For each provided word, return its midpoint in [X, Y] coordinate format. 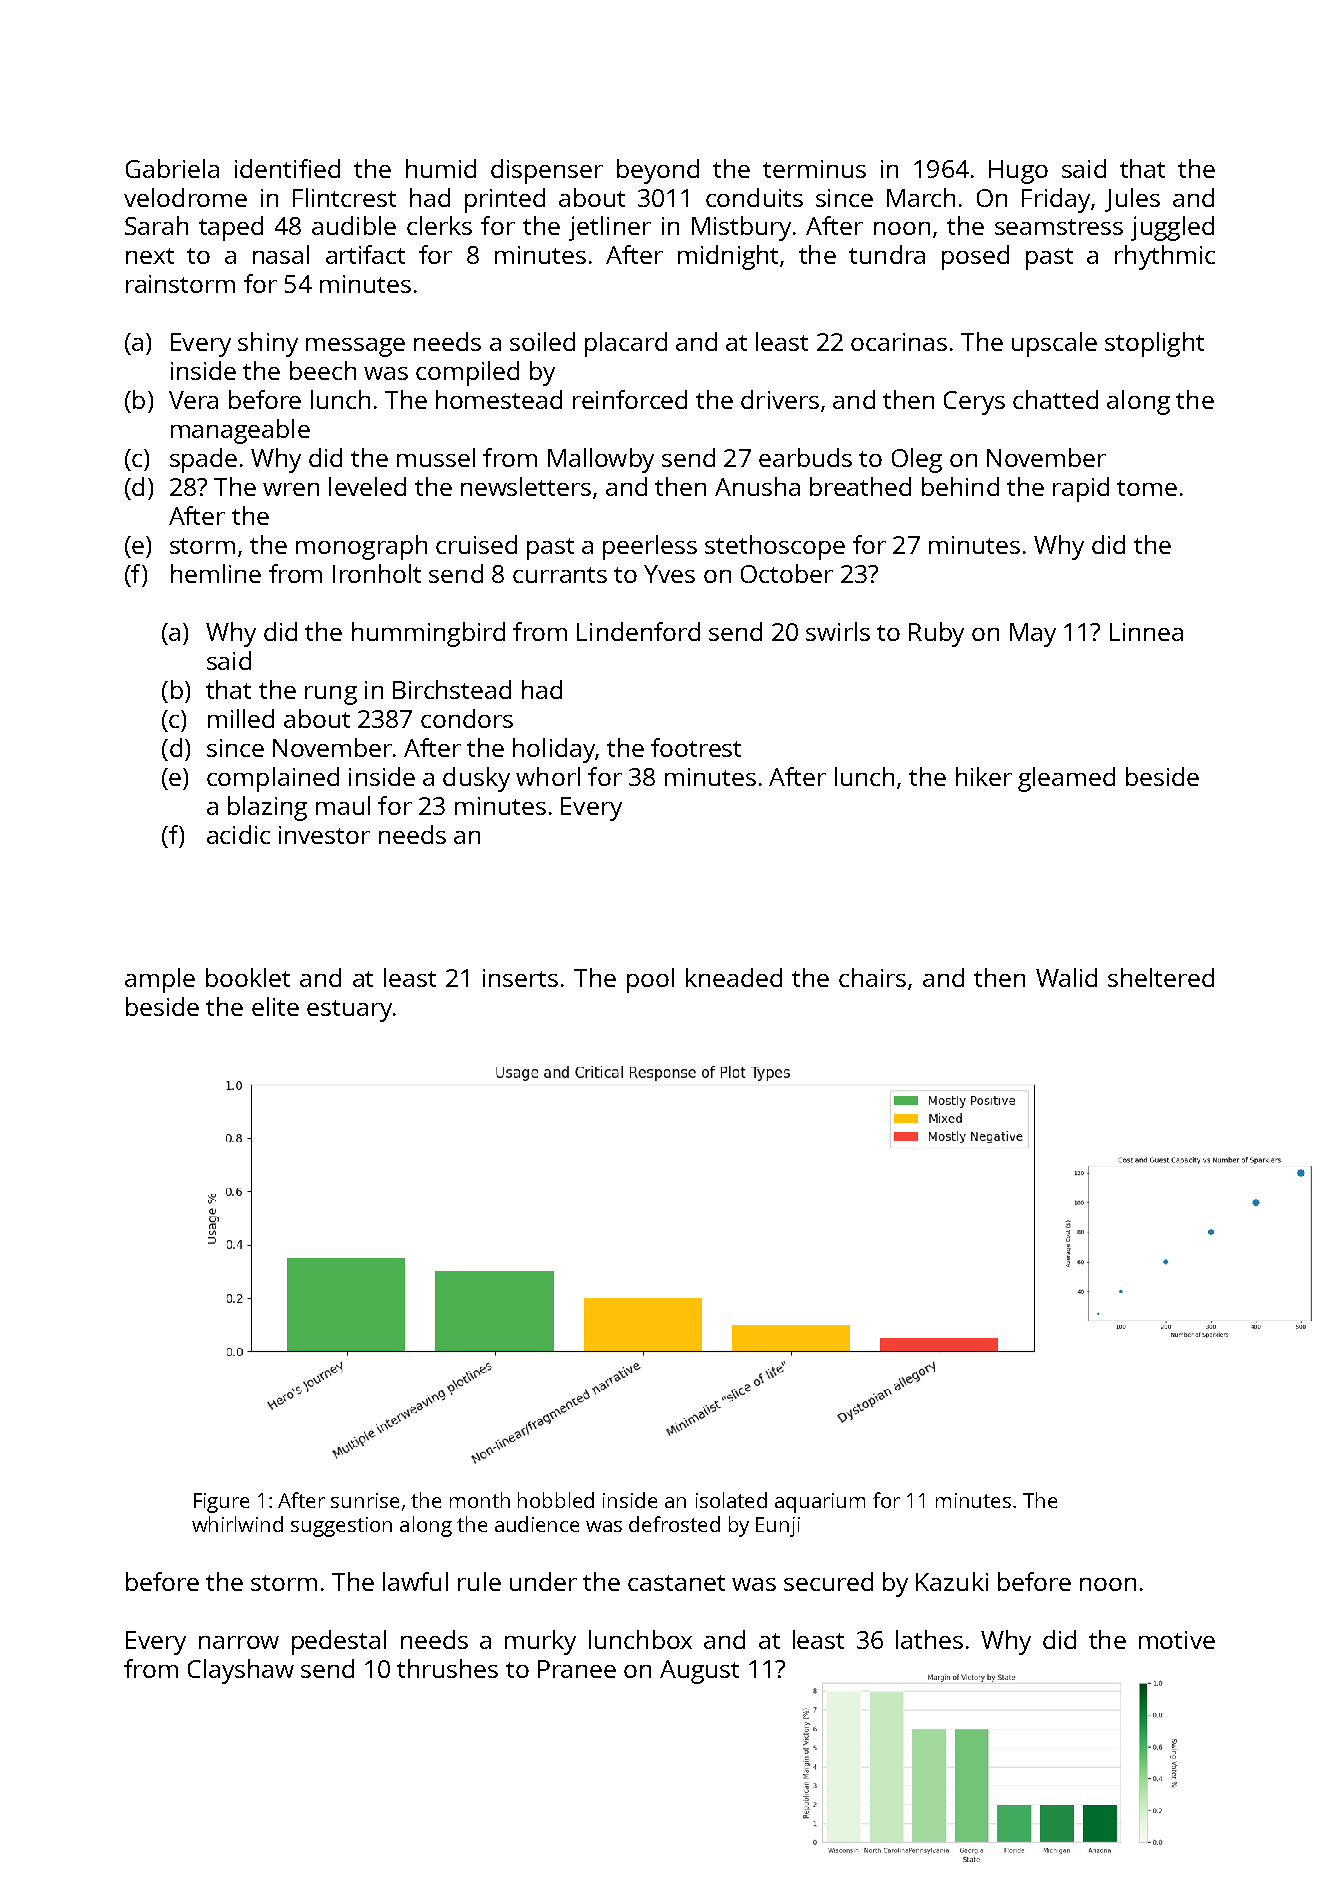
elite [275, 1006]
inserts [520, 978]
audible [354, 225]
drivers [780, 399]
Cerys [974, 403]
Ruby [936, 634]
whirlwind [237, 1524]
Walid [1066, 977]
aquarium [820, 1503]
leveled [367, 486]
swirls [838, 631]
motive [1177, 1640]
